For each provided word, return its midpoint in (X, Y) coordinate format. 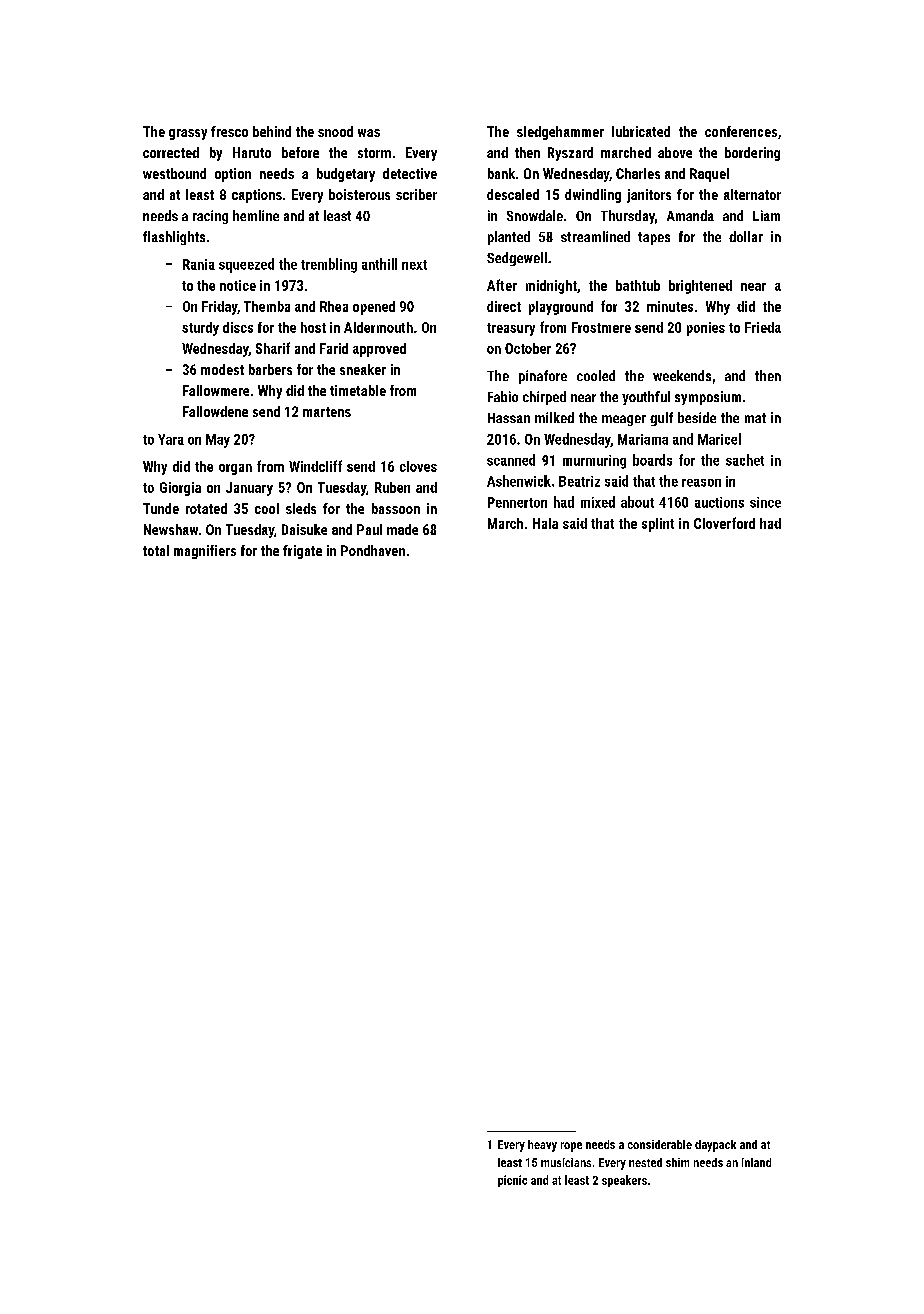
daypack (715, 1146)
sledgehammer (560, 133)
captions (257, 196)
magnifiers (205, 552)
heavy (542, 1146)
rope (571, 1147)
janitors (649, 196)
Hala (545, 523)
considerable (660, 1144)
